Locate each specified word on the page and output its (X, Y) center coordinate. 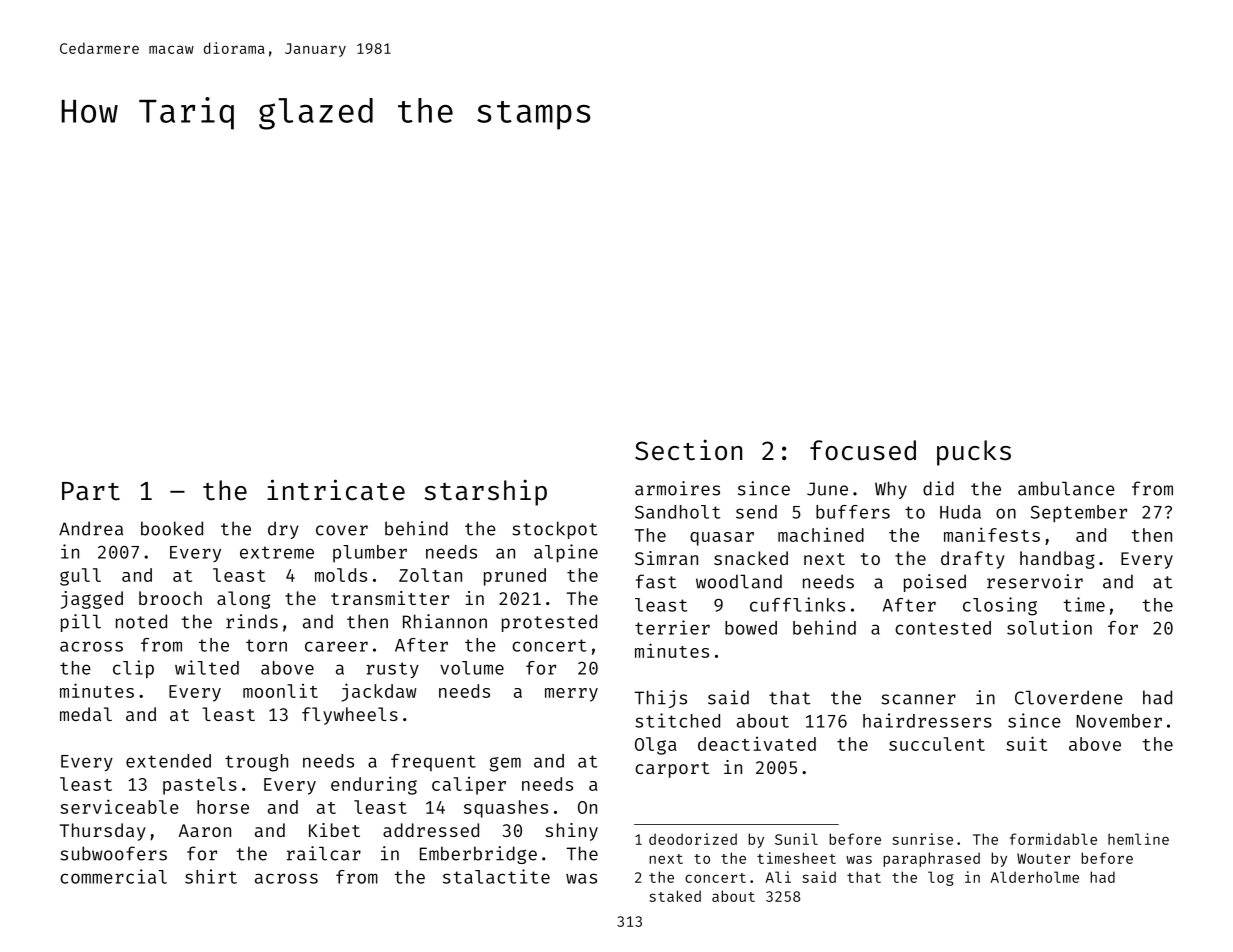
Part (91, 491)
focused (863, 450)
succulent (937, 744)
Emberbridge (478, 855)
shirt (211, 876)
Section (688, 450)
